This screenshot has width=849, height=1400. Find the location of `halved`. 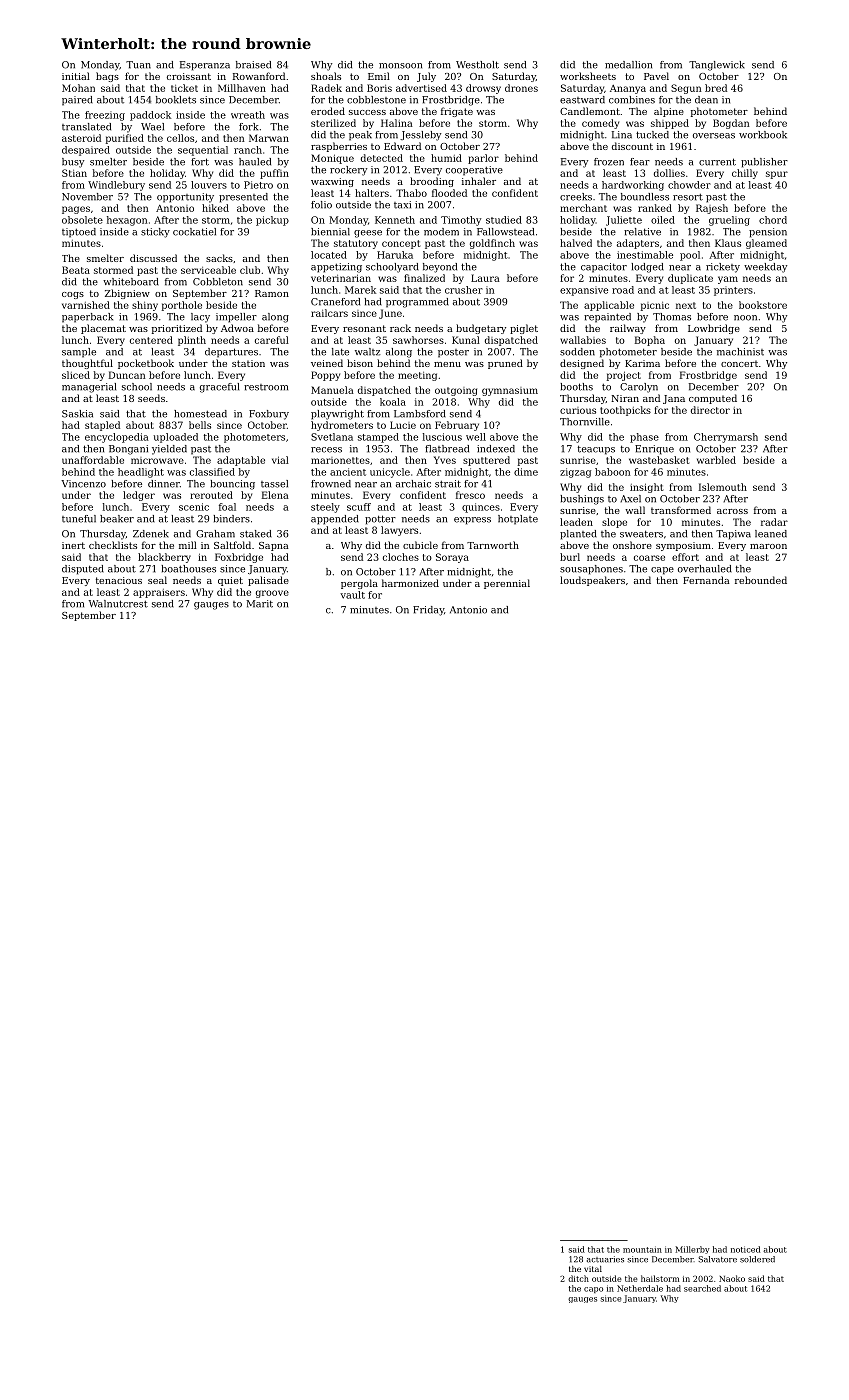

halved is located at coordinates (576, 243).
